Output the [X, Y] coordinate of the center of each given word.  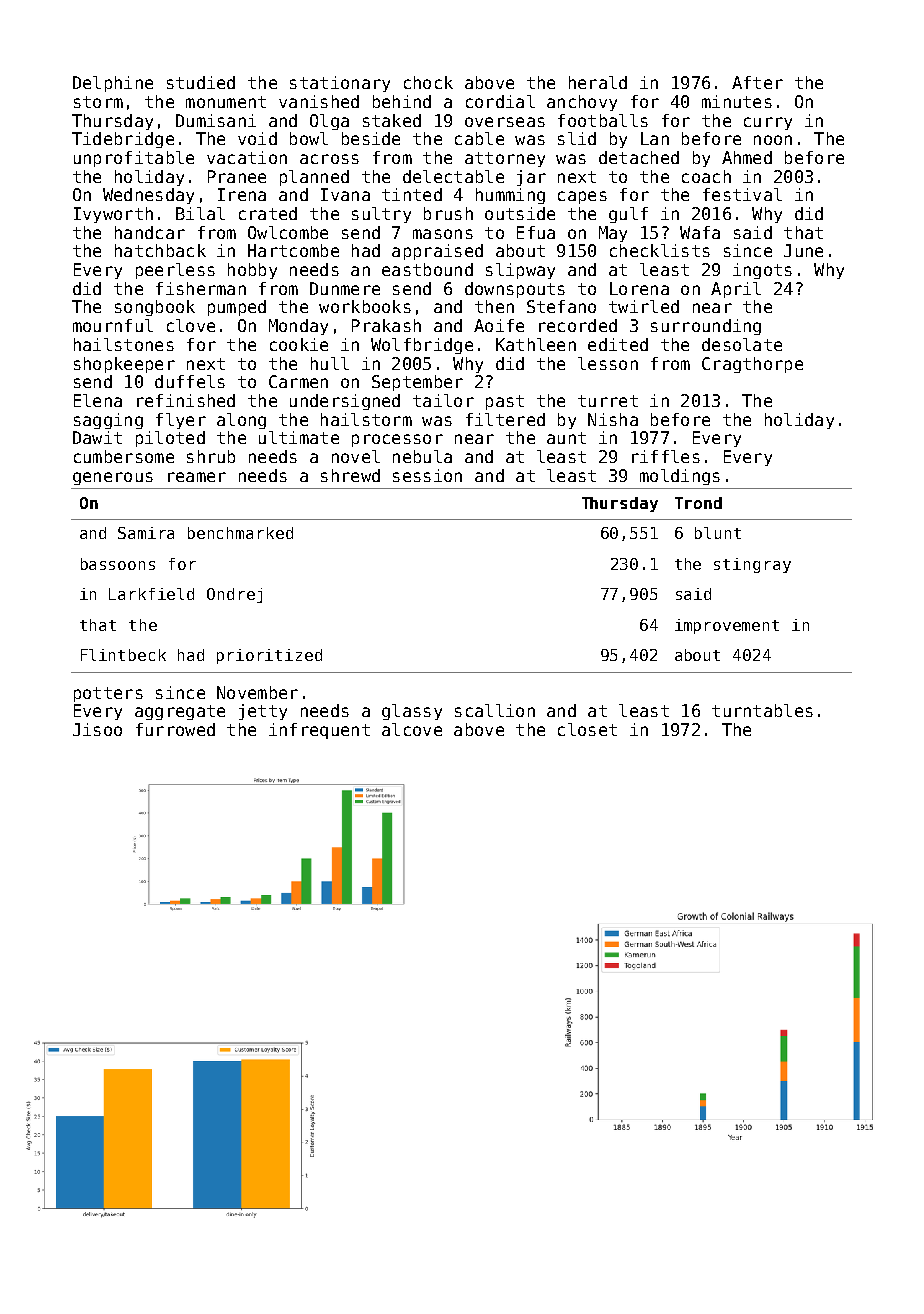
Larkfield [151, 594]
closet [587, 729]
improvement [727, 626]
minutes [737, 101]
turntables [762, 710]
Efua [536, 232]
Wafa [700, 232]
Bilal [200, 213]
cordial [500, 101]
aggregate [180, 712]
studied [201, 82]
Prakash [386, 325]
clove [191, 325]
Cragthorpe [752, 365]
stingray [752, 565]
